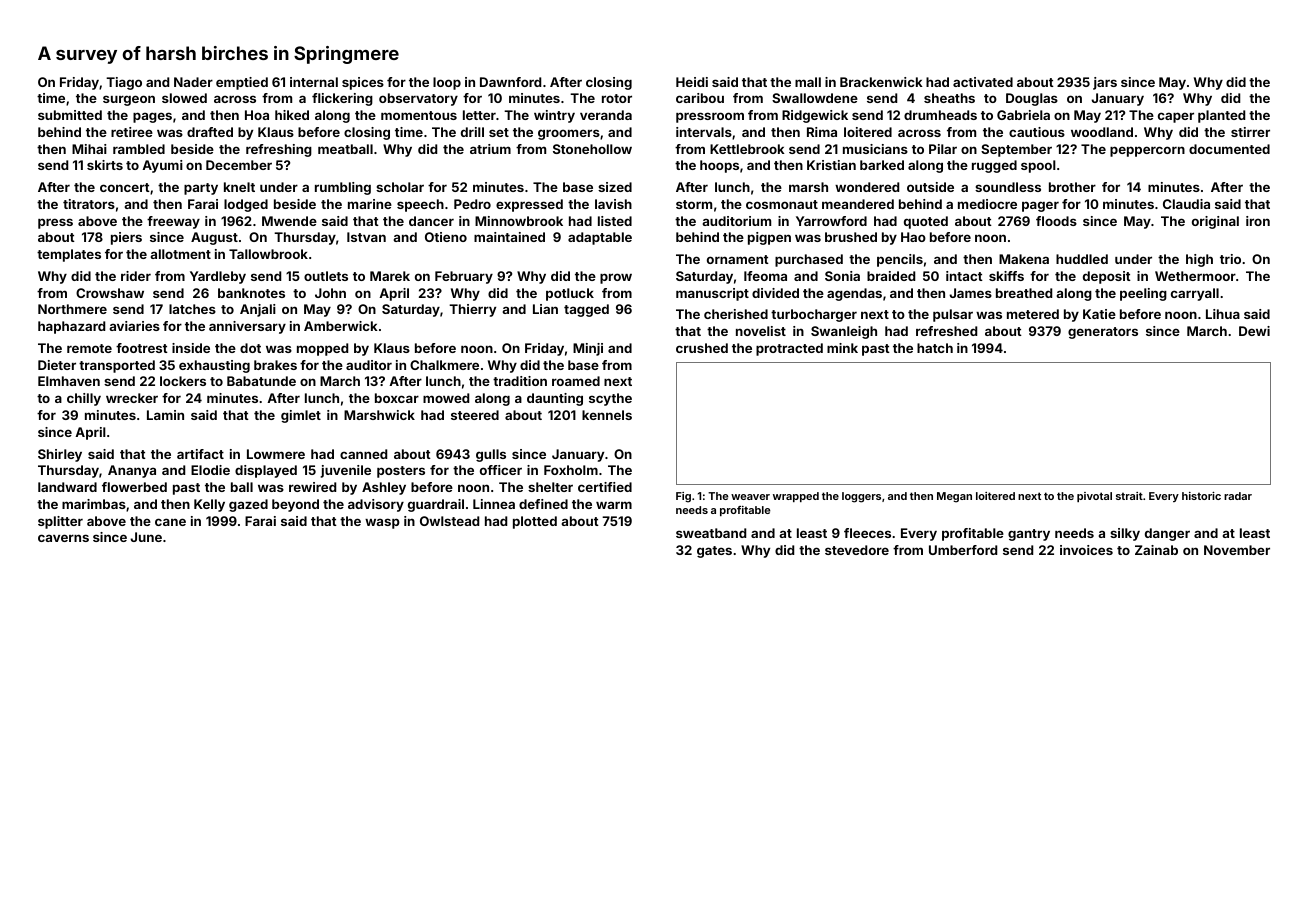 The width and height of the document is (1308, 924). Describe the element at coordinates (1102, 132) in the document. I see `woodland` at that location.
